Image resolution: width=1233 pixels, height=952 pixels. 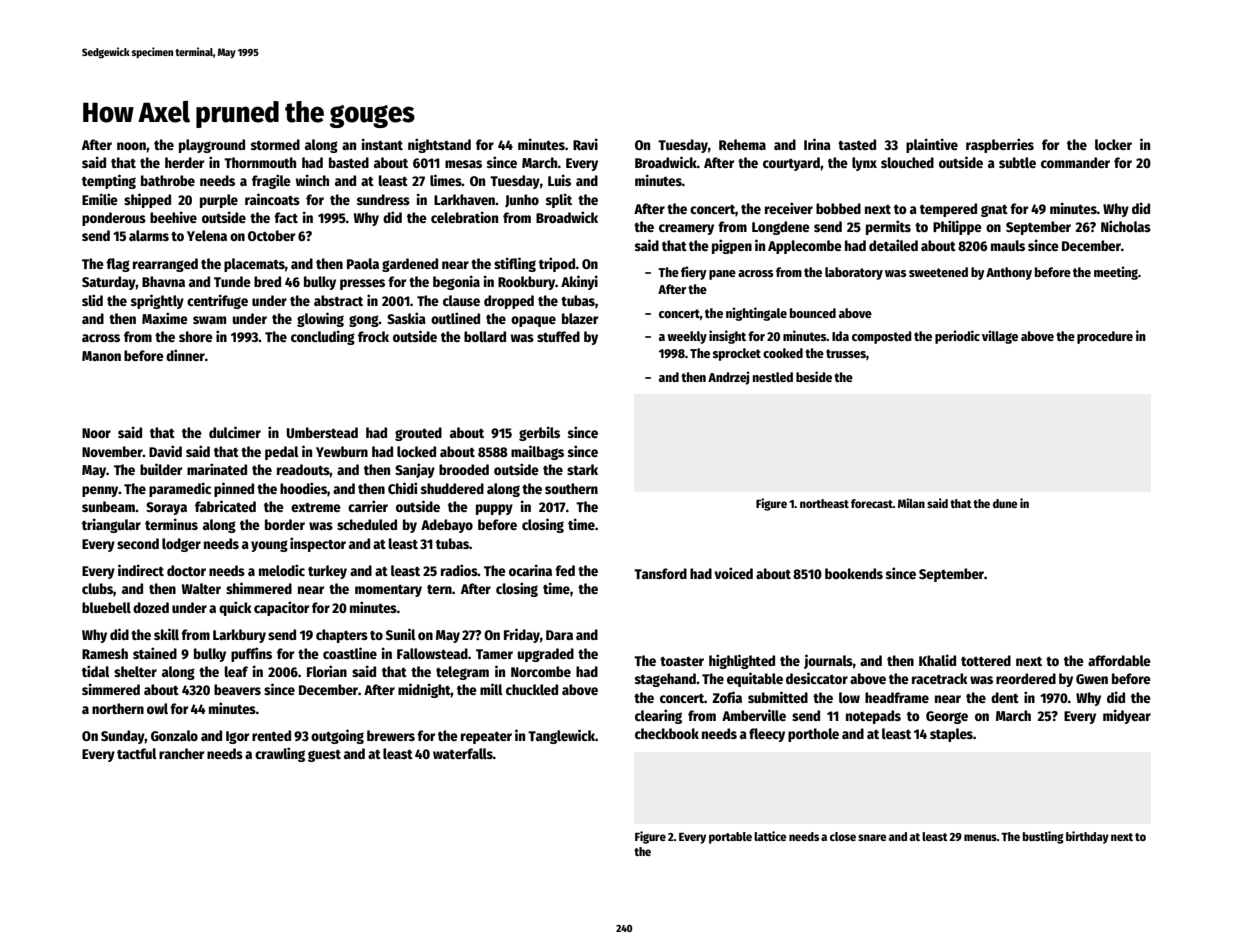 What do you see at coordinates (131, 146) in the screenshot?
I see `noon` at bounding box center [131, 146].
